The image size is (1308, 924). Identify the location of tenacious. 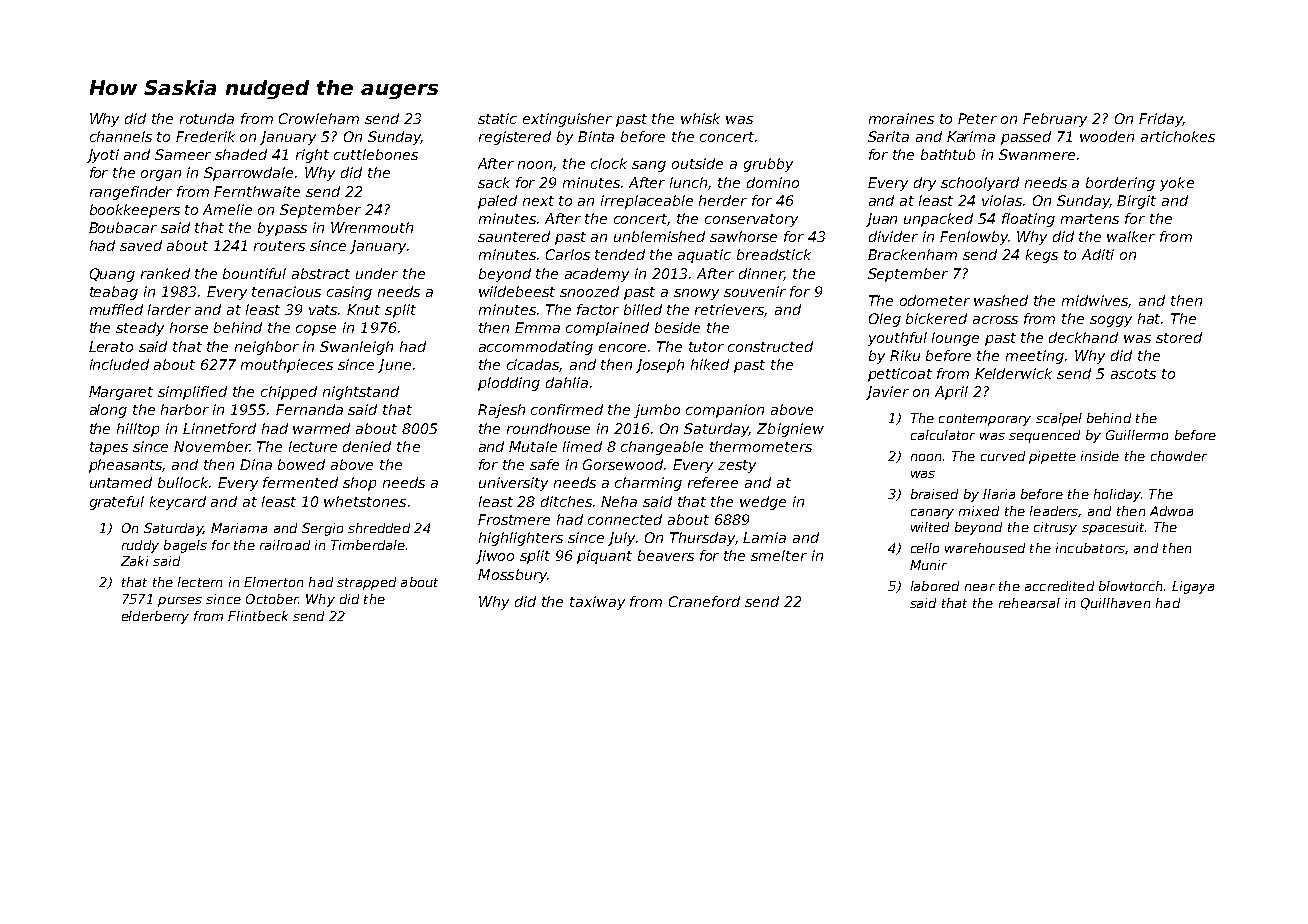
(286, 291).
